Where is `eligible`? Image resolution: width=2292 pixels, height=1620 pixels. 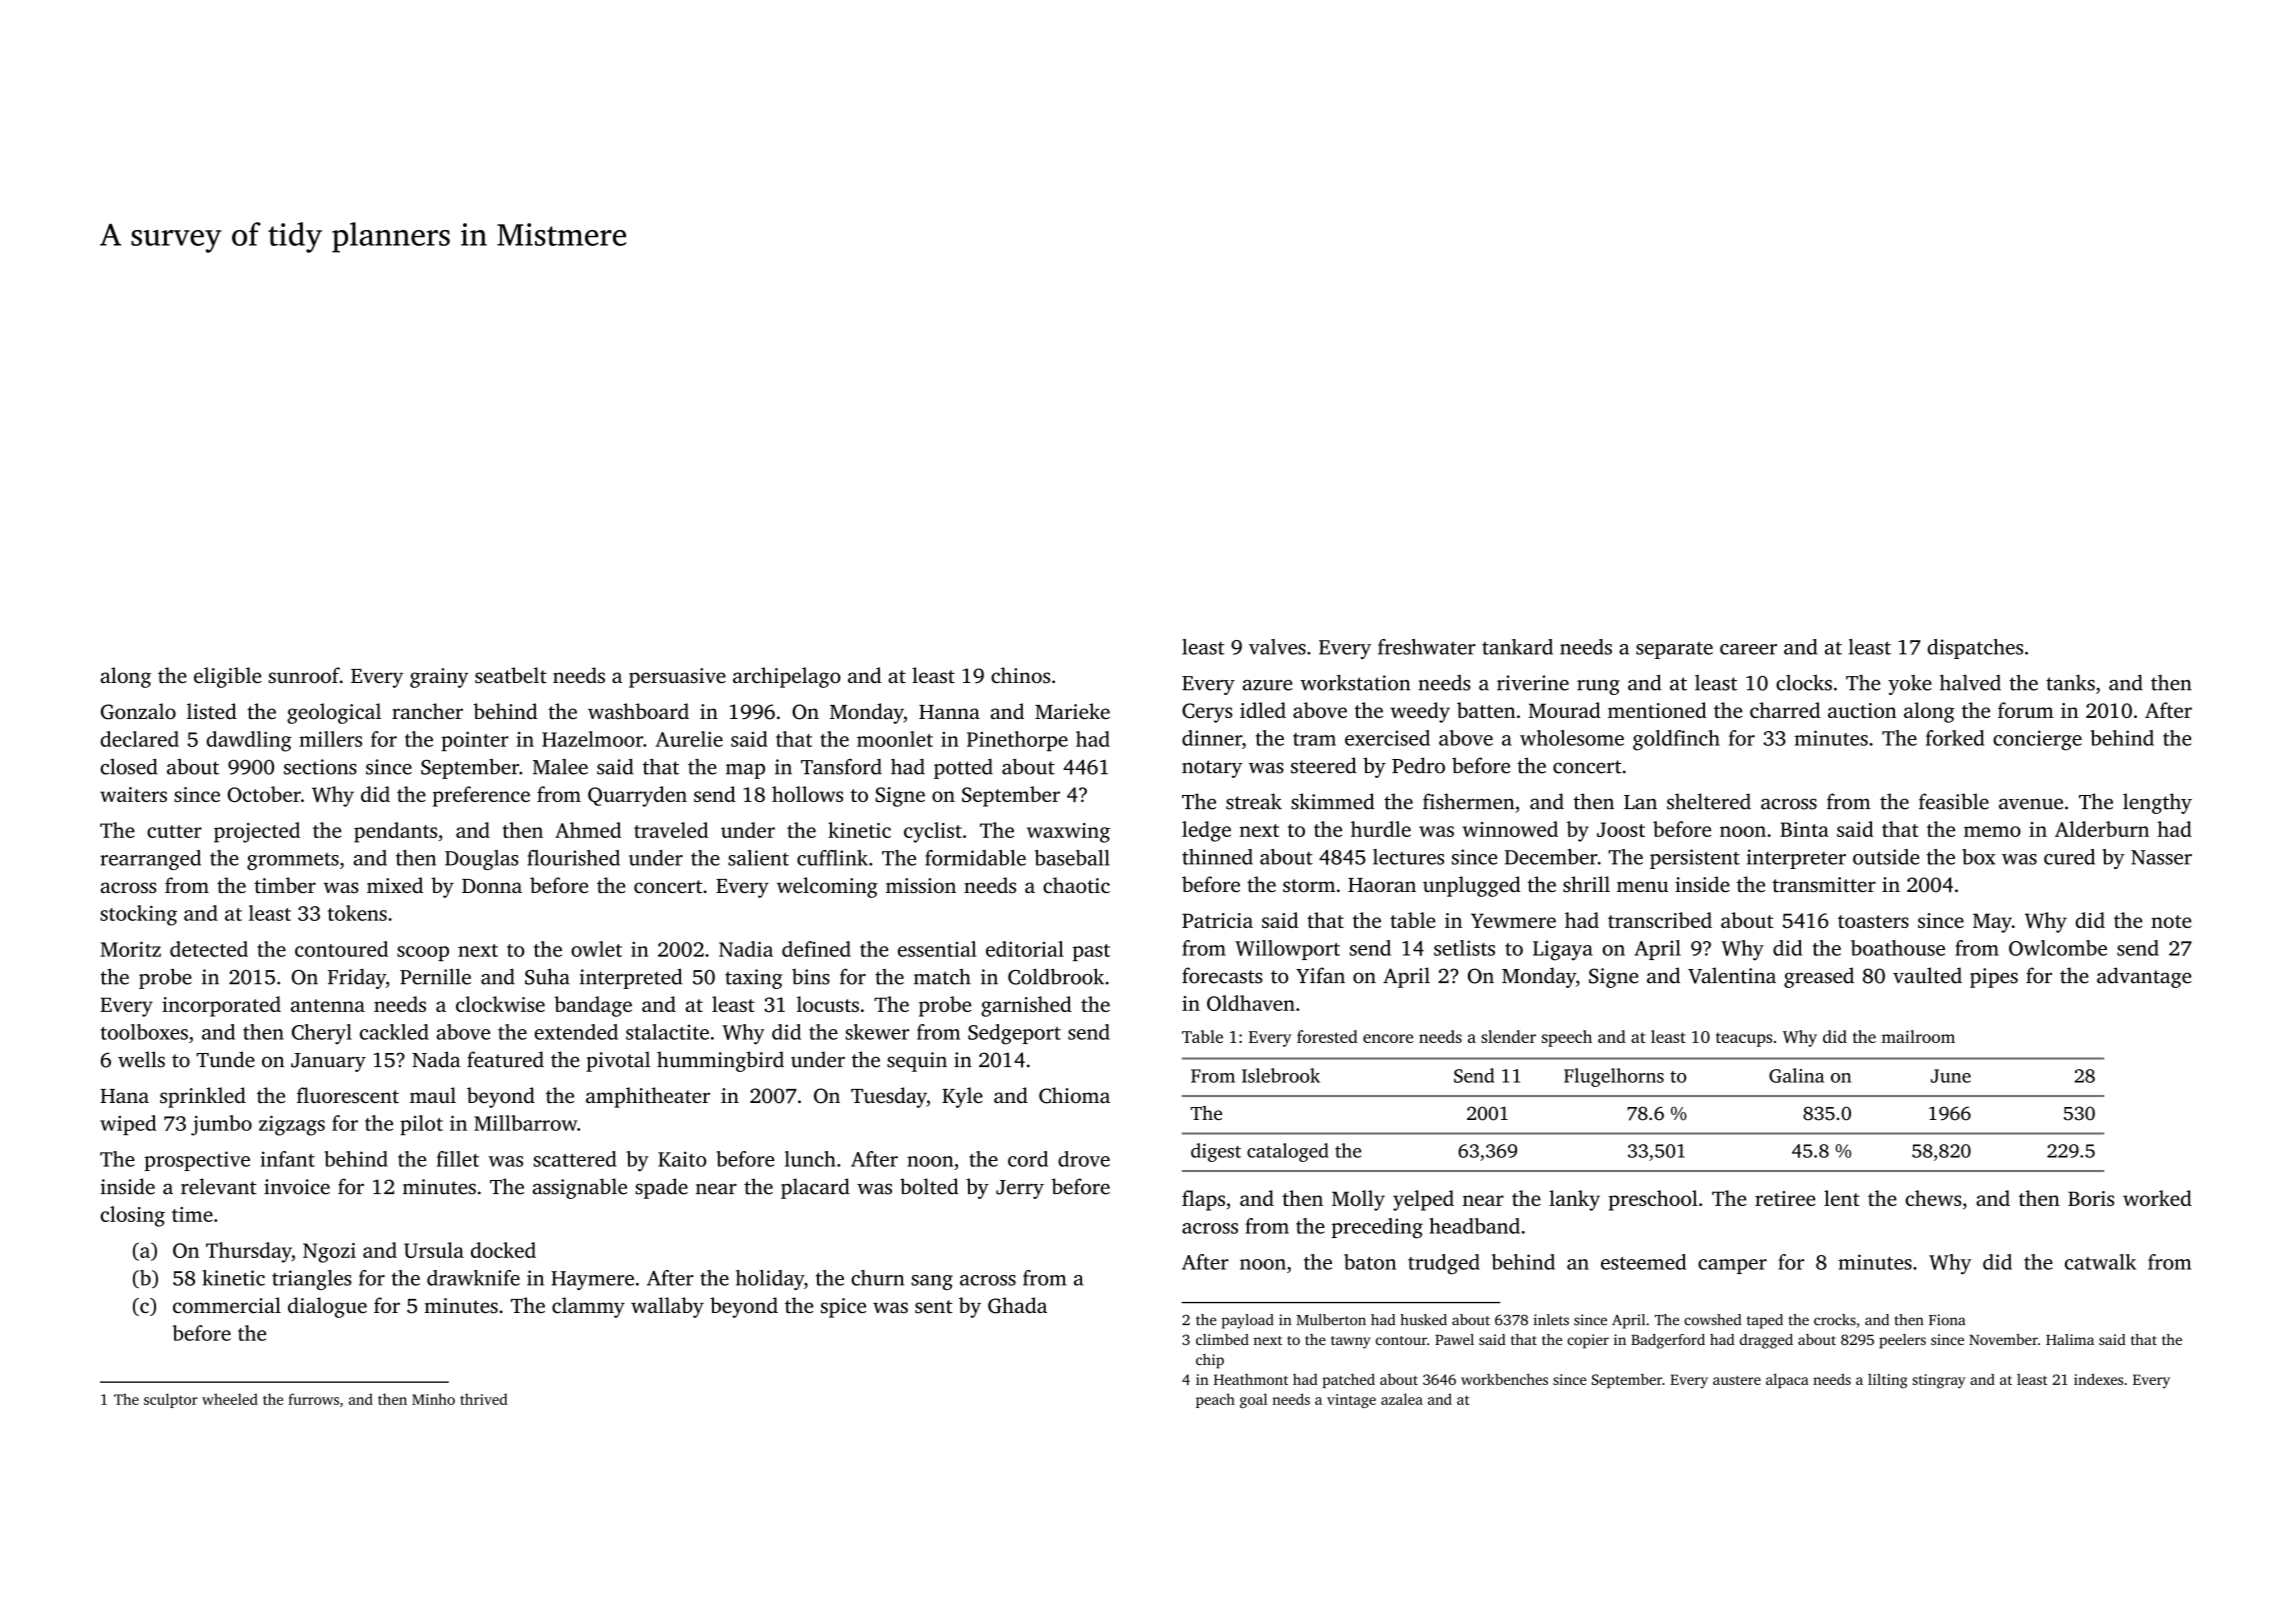
eligible is located at coordinates (227, 677).
